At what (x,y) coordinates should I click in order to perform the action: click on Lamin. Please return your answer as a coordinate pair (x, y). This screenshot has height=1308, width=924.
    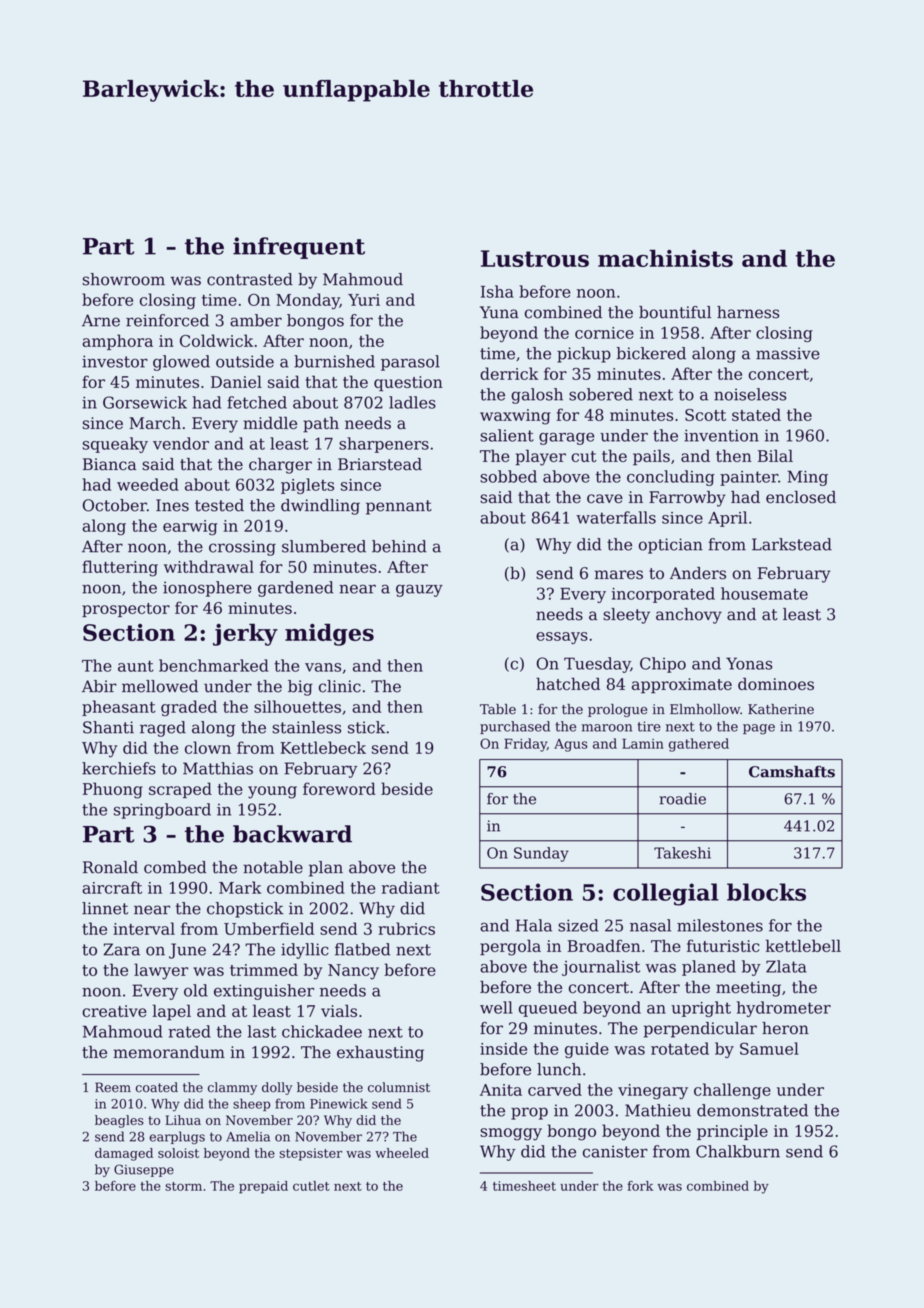
    Looking at the image, I should click on (643, 743).
